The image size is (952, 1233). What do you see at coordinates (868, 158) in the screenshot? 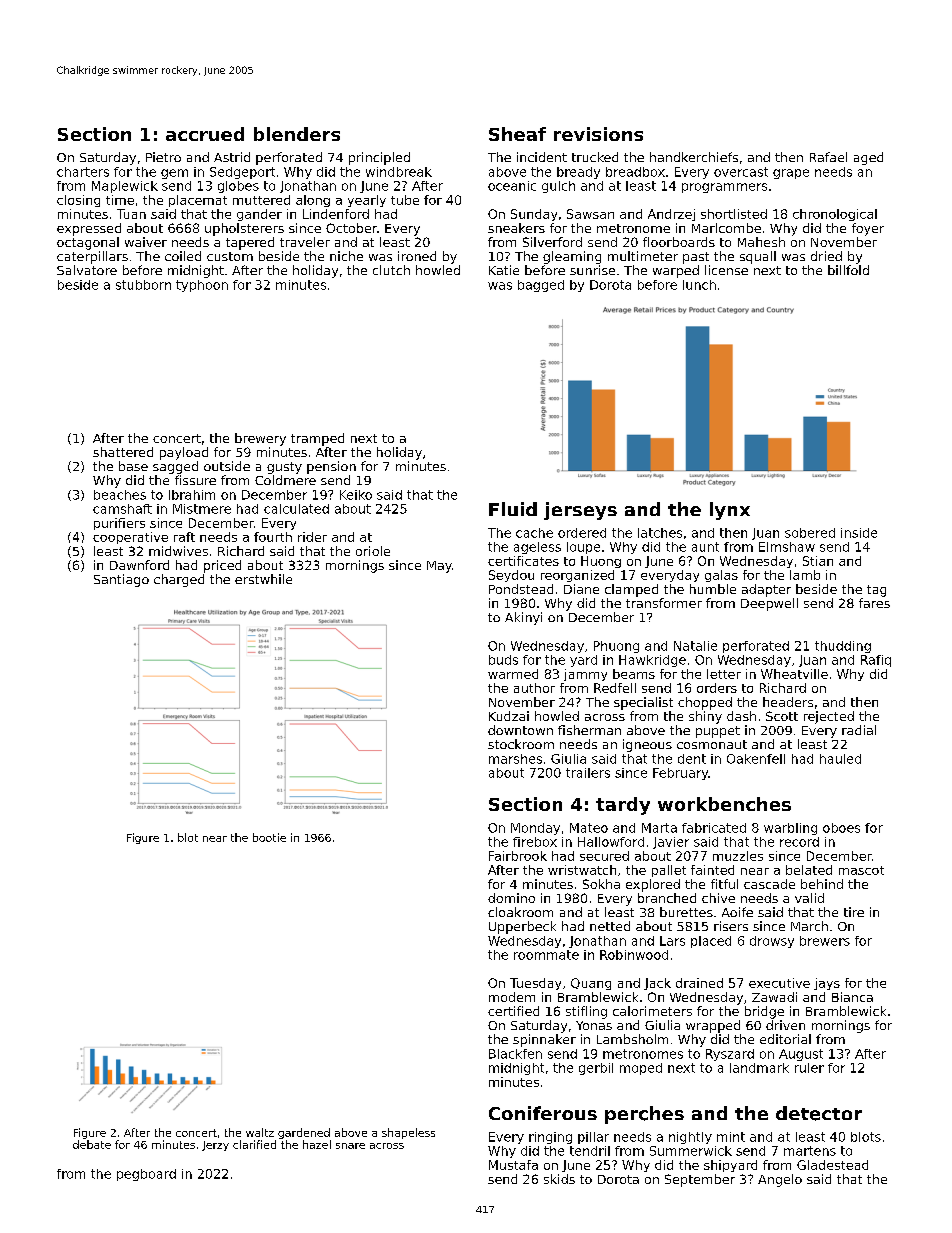
I see `aged` at bounding box center [868, 158].
